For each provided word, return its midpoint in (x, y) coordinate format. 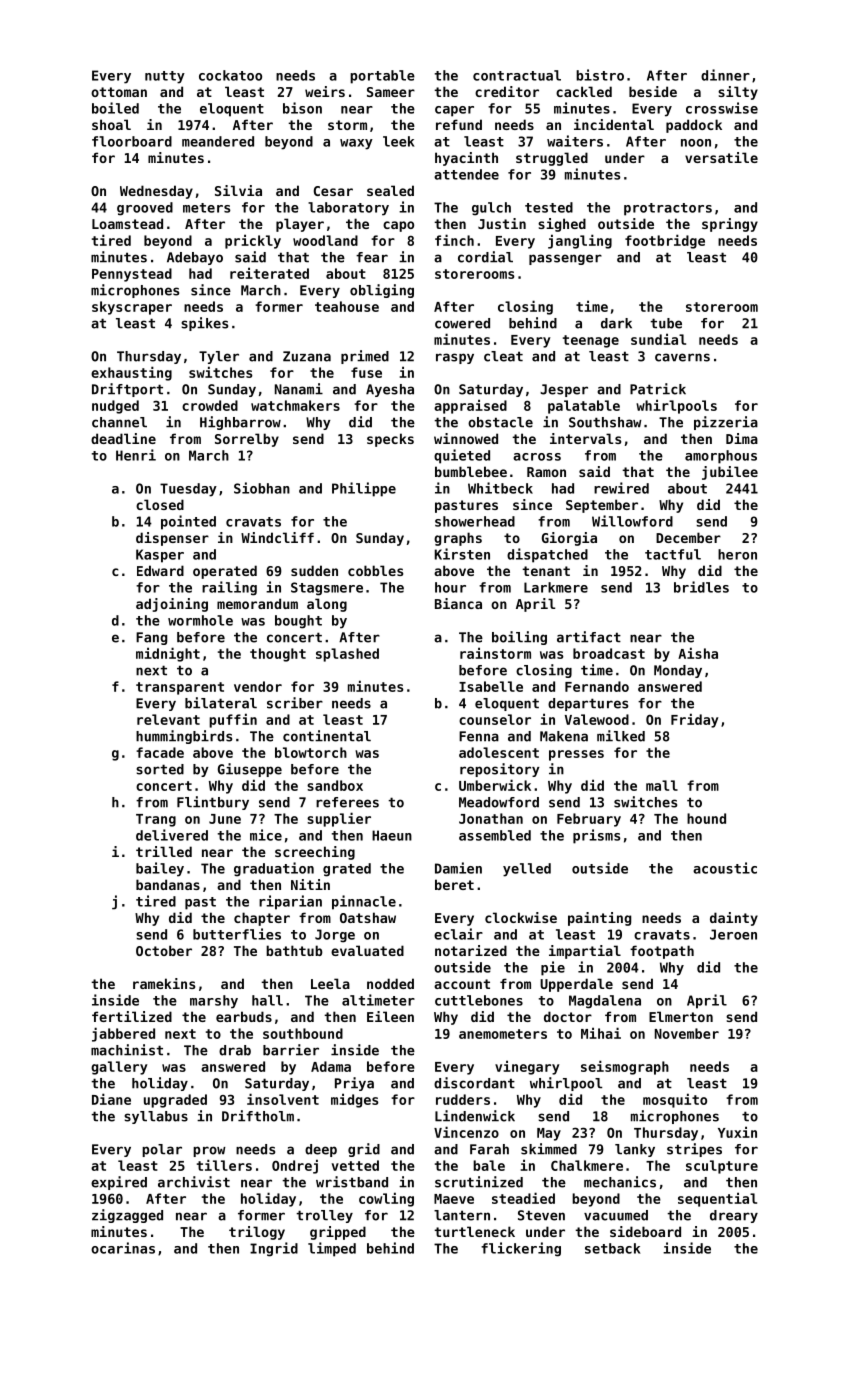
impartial (585, 952)
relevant (168, 719)
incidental (614, 124)
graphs (458, 539)
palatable (584, 407)
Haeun (392, 835)
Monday (678, 671)
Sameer (391, 92)
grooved (145, 209)
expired (119, 1183)
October (164, 950)
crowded (210, 405)
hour (450, 587)
